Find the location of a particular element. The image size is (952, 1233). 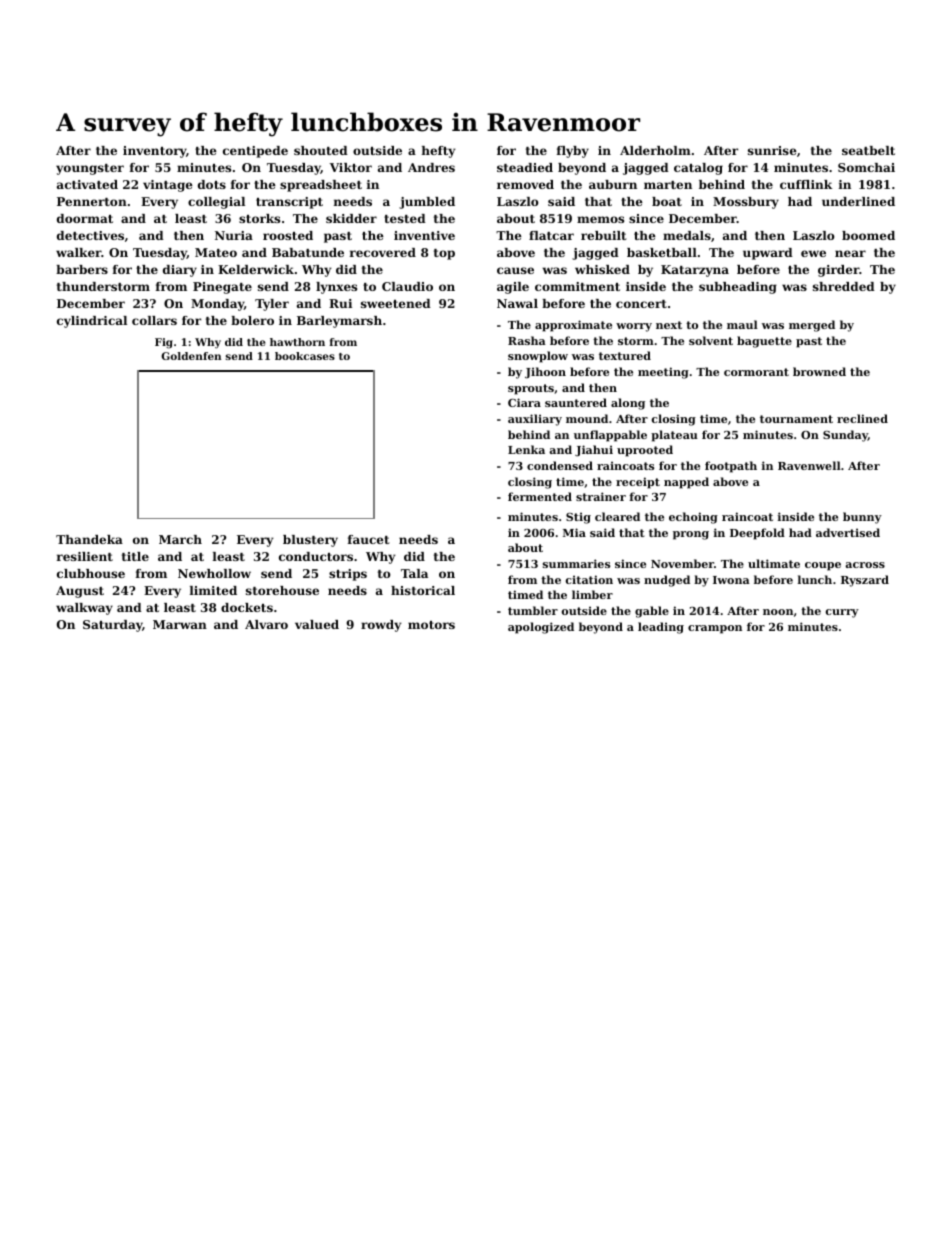

walkway is located at coordinates (84, 609).
